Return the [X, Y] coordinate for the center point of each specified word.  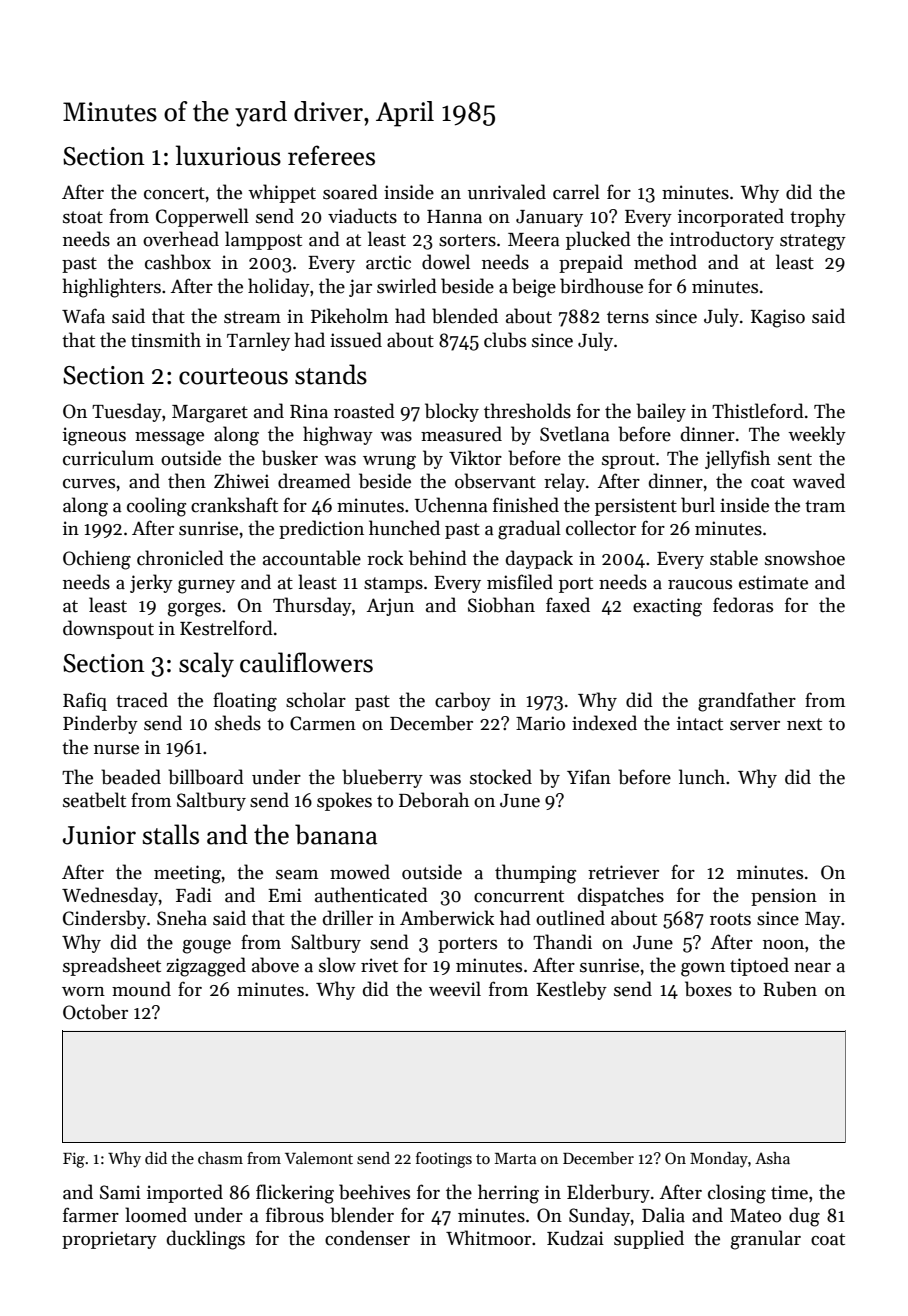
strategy [813, 242]
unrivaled [507, 192]
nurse [116, 750]
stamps [393, 585]
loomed [156, 1215]
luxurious [228, 155]
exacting [667, 607]
